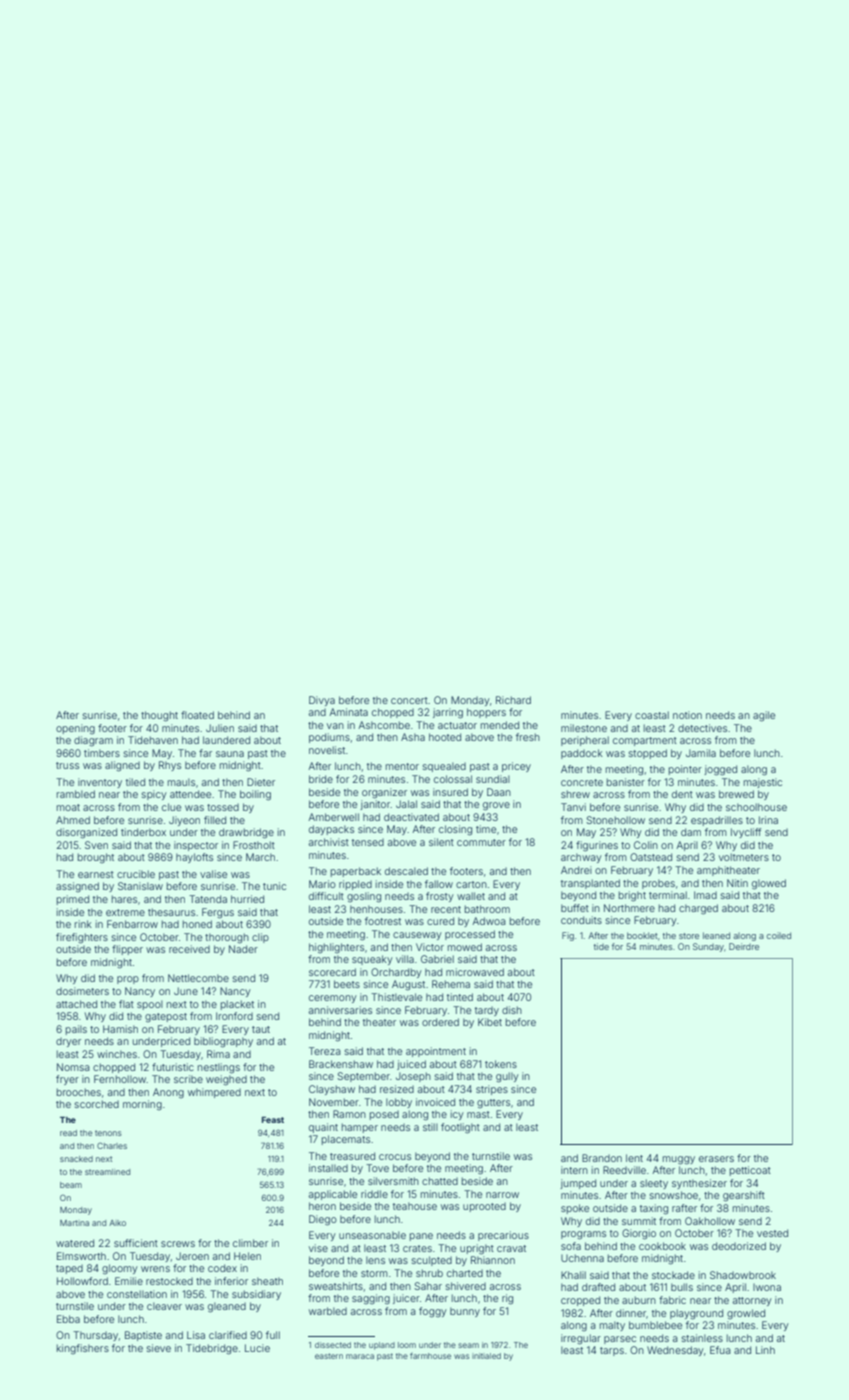  What do you see at coordinates (395, 1157) in the screenshot?
I see `crocus` at bounding box center [395, 1157].
